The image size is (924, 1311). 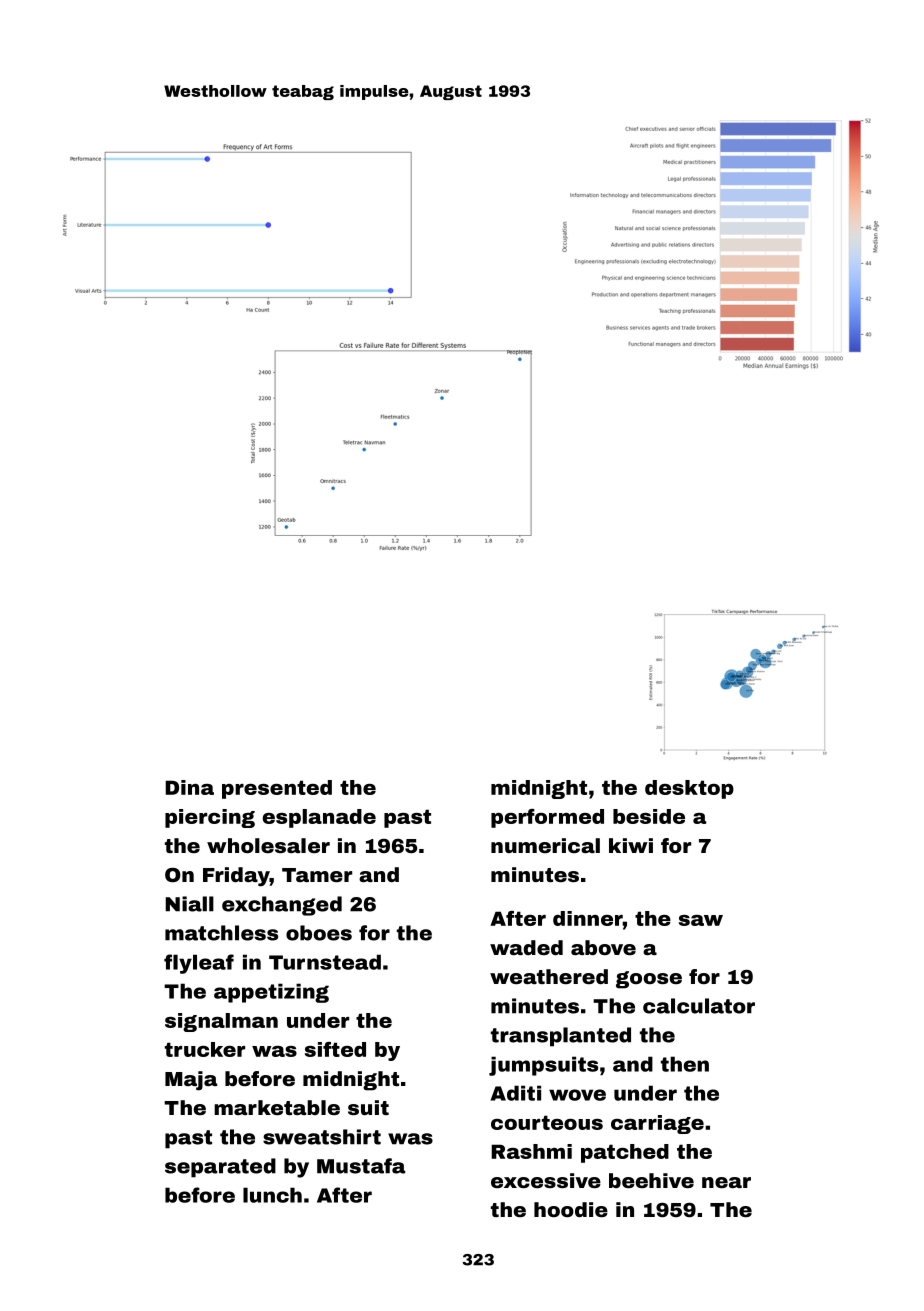 I want to click on then, so click(x=685, y=1064).
